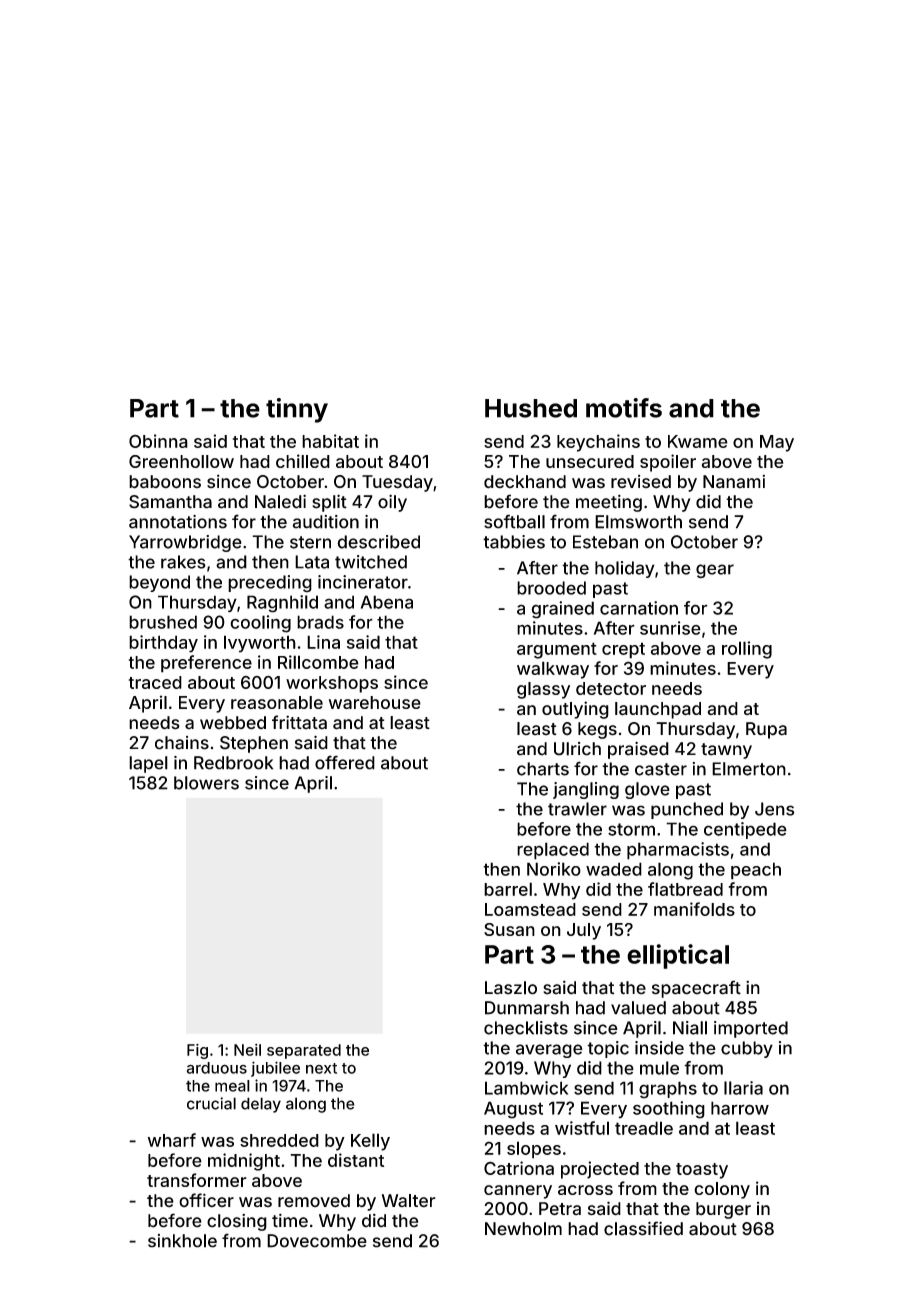 This page has height=1311, width=924. I want to click on classified, so click(643, 1228).
